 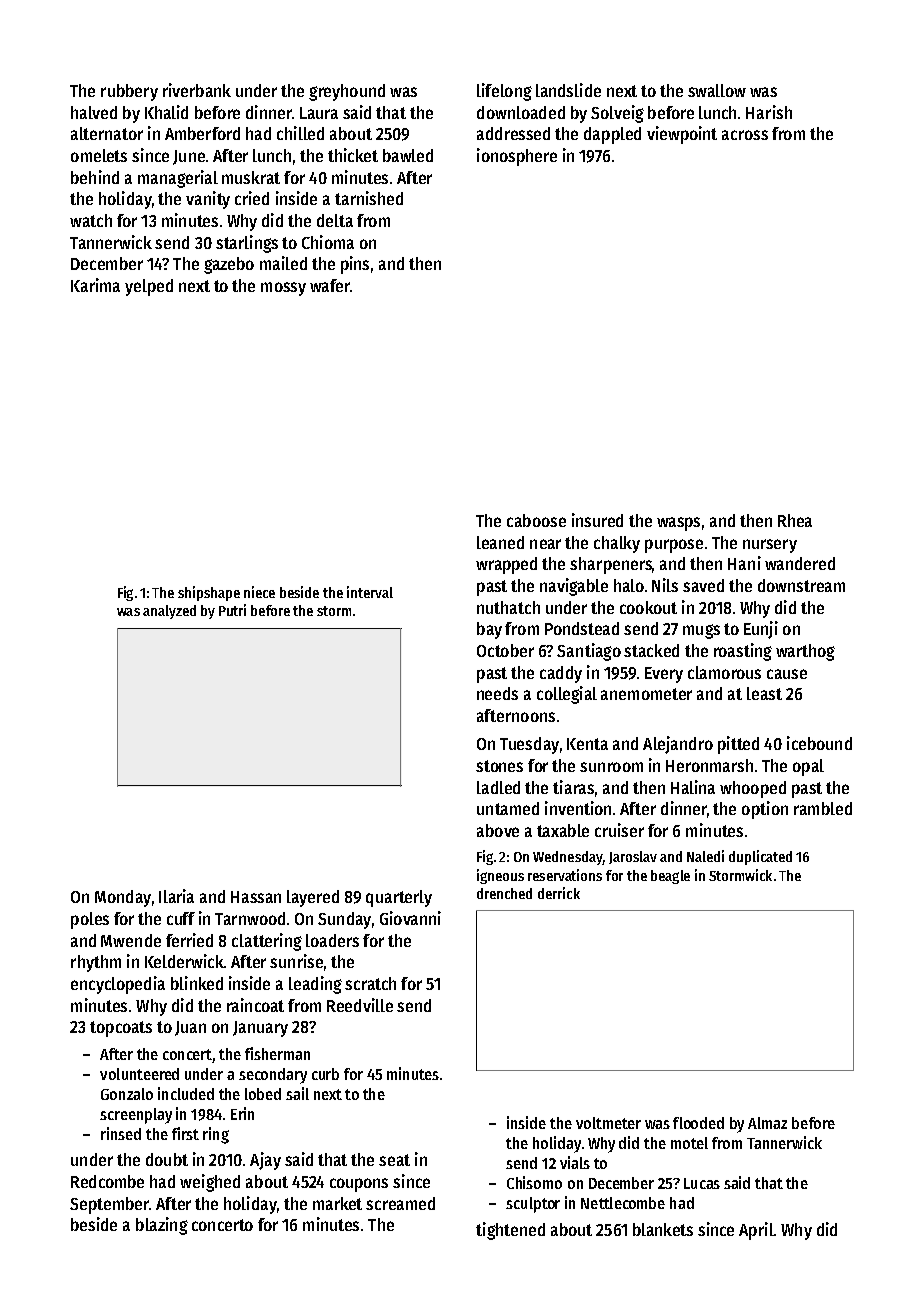 What do you see at coordinates (575, 1162) in the document?
I see `vials` at bounding box center [575, 1162].
